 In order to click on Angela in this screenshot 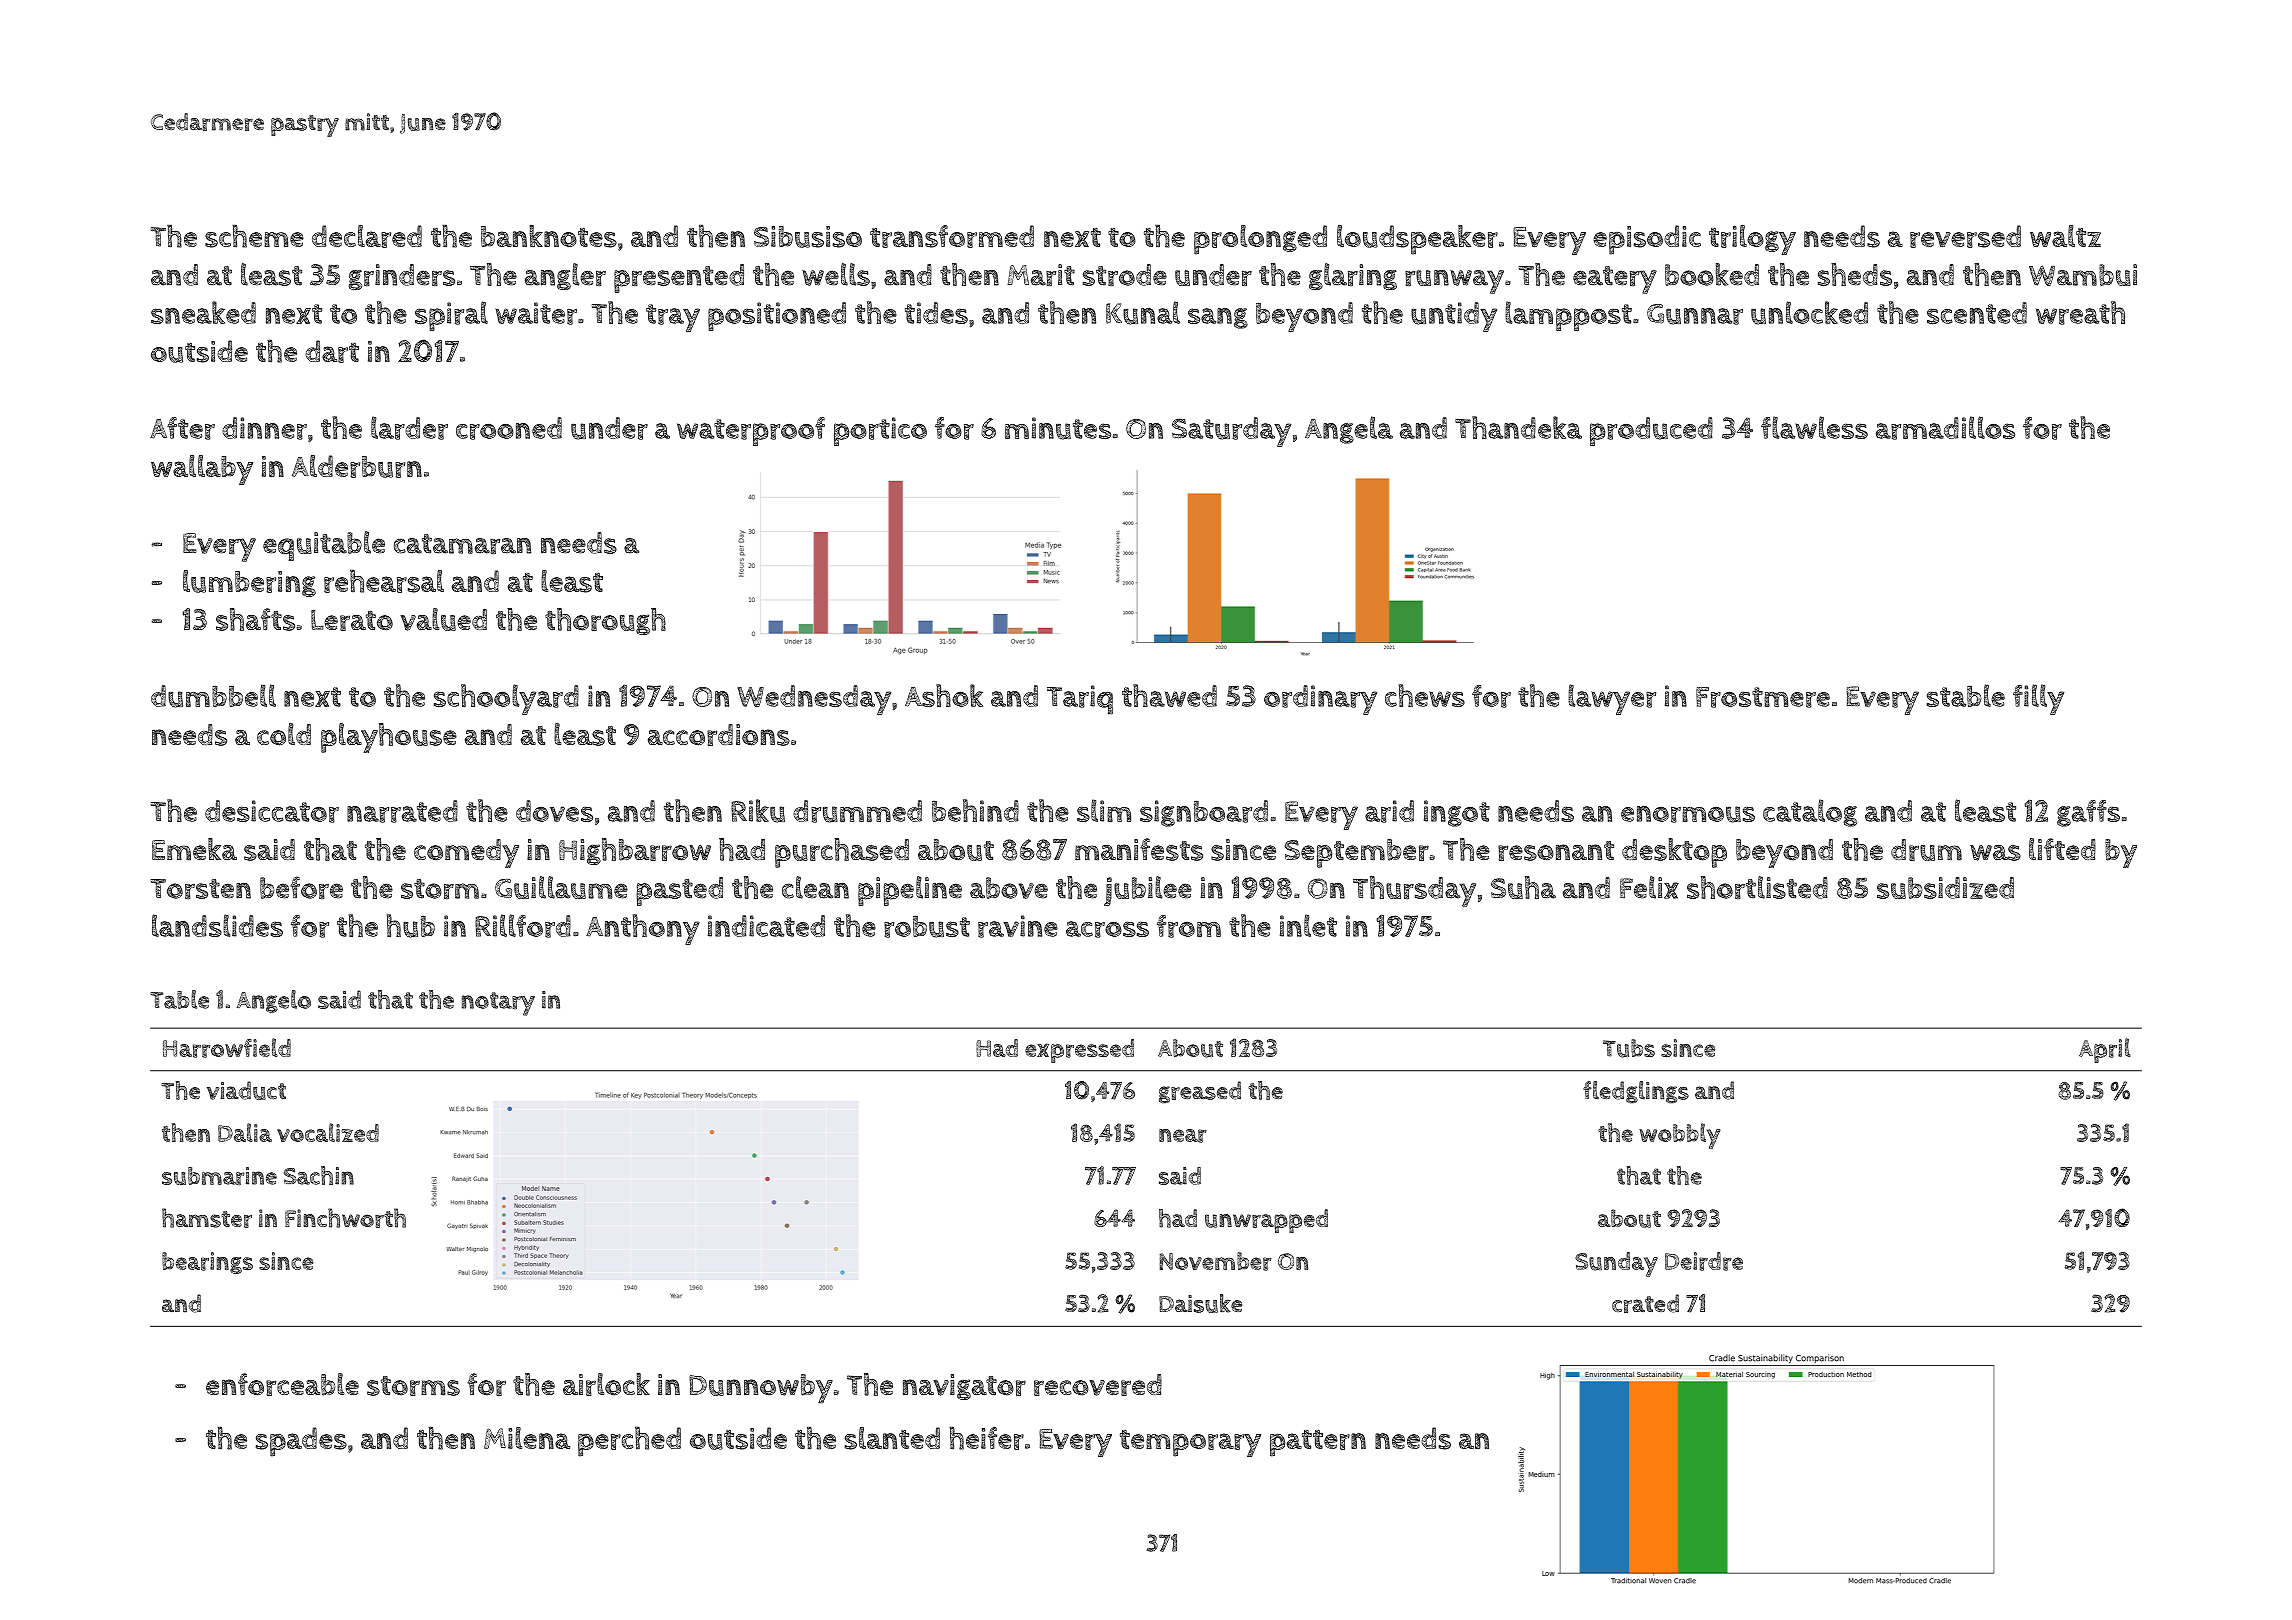, I will do `click(1349, 430)`.
